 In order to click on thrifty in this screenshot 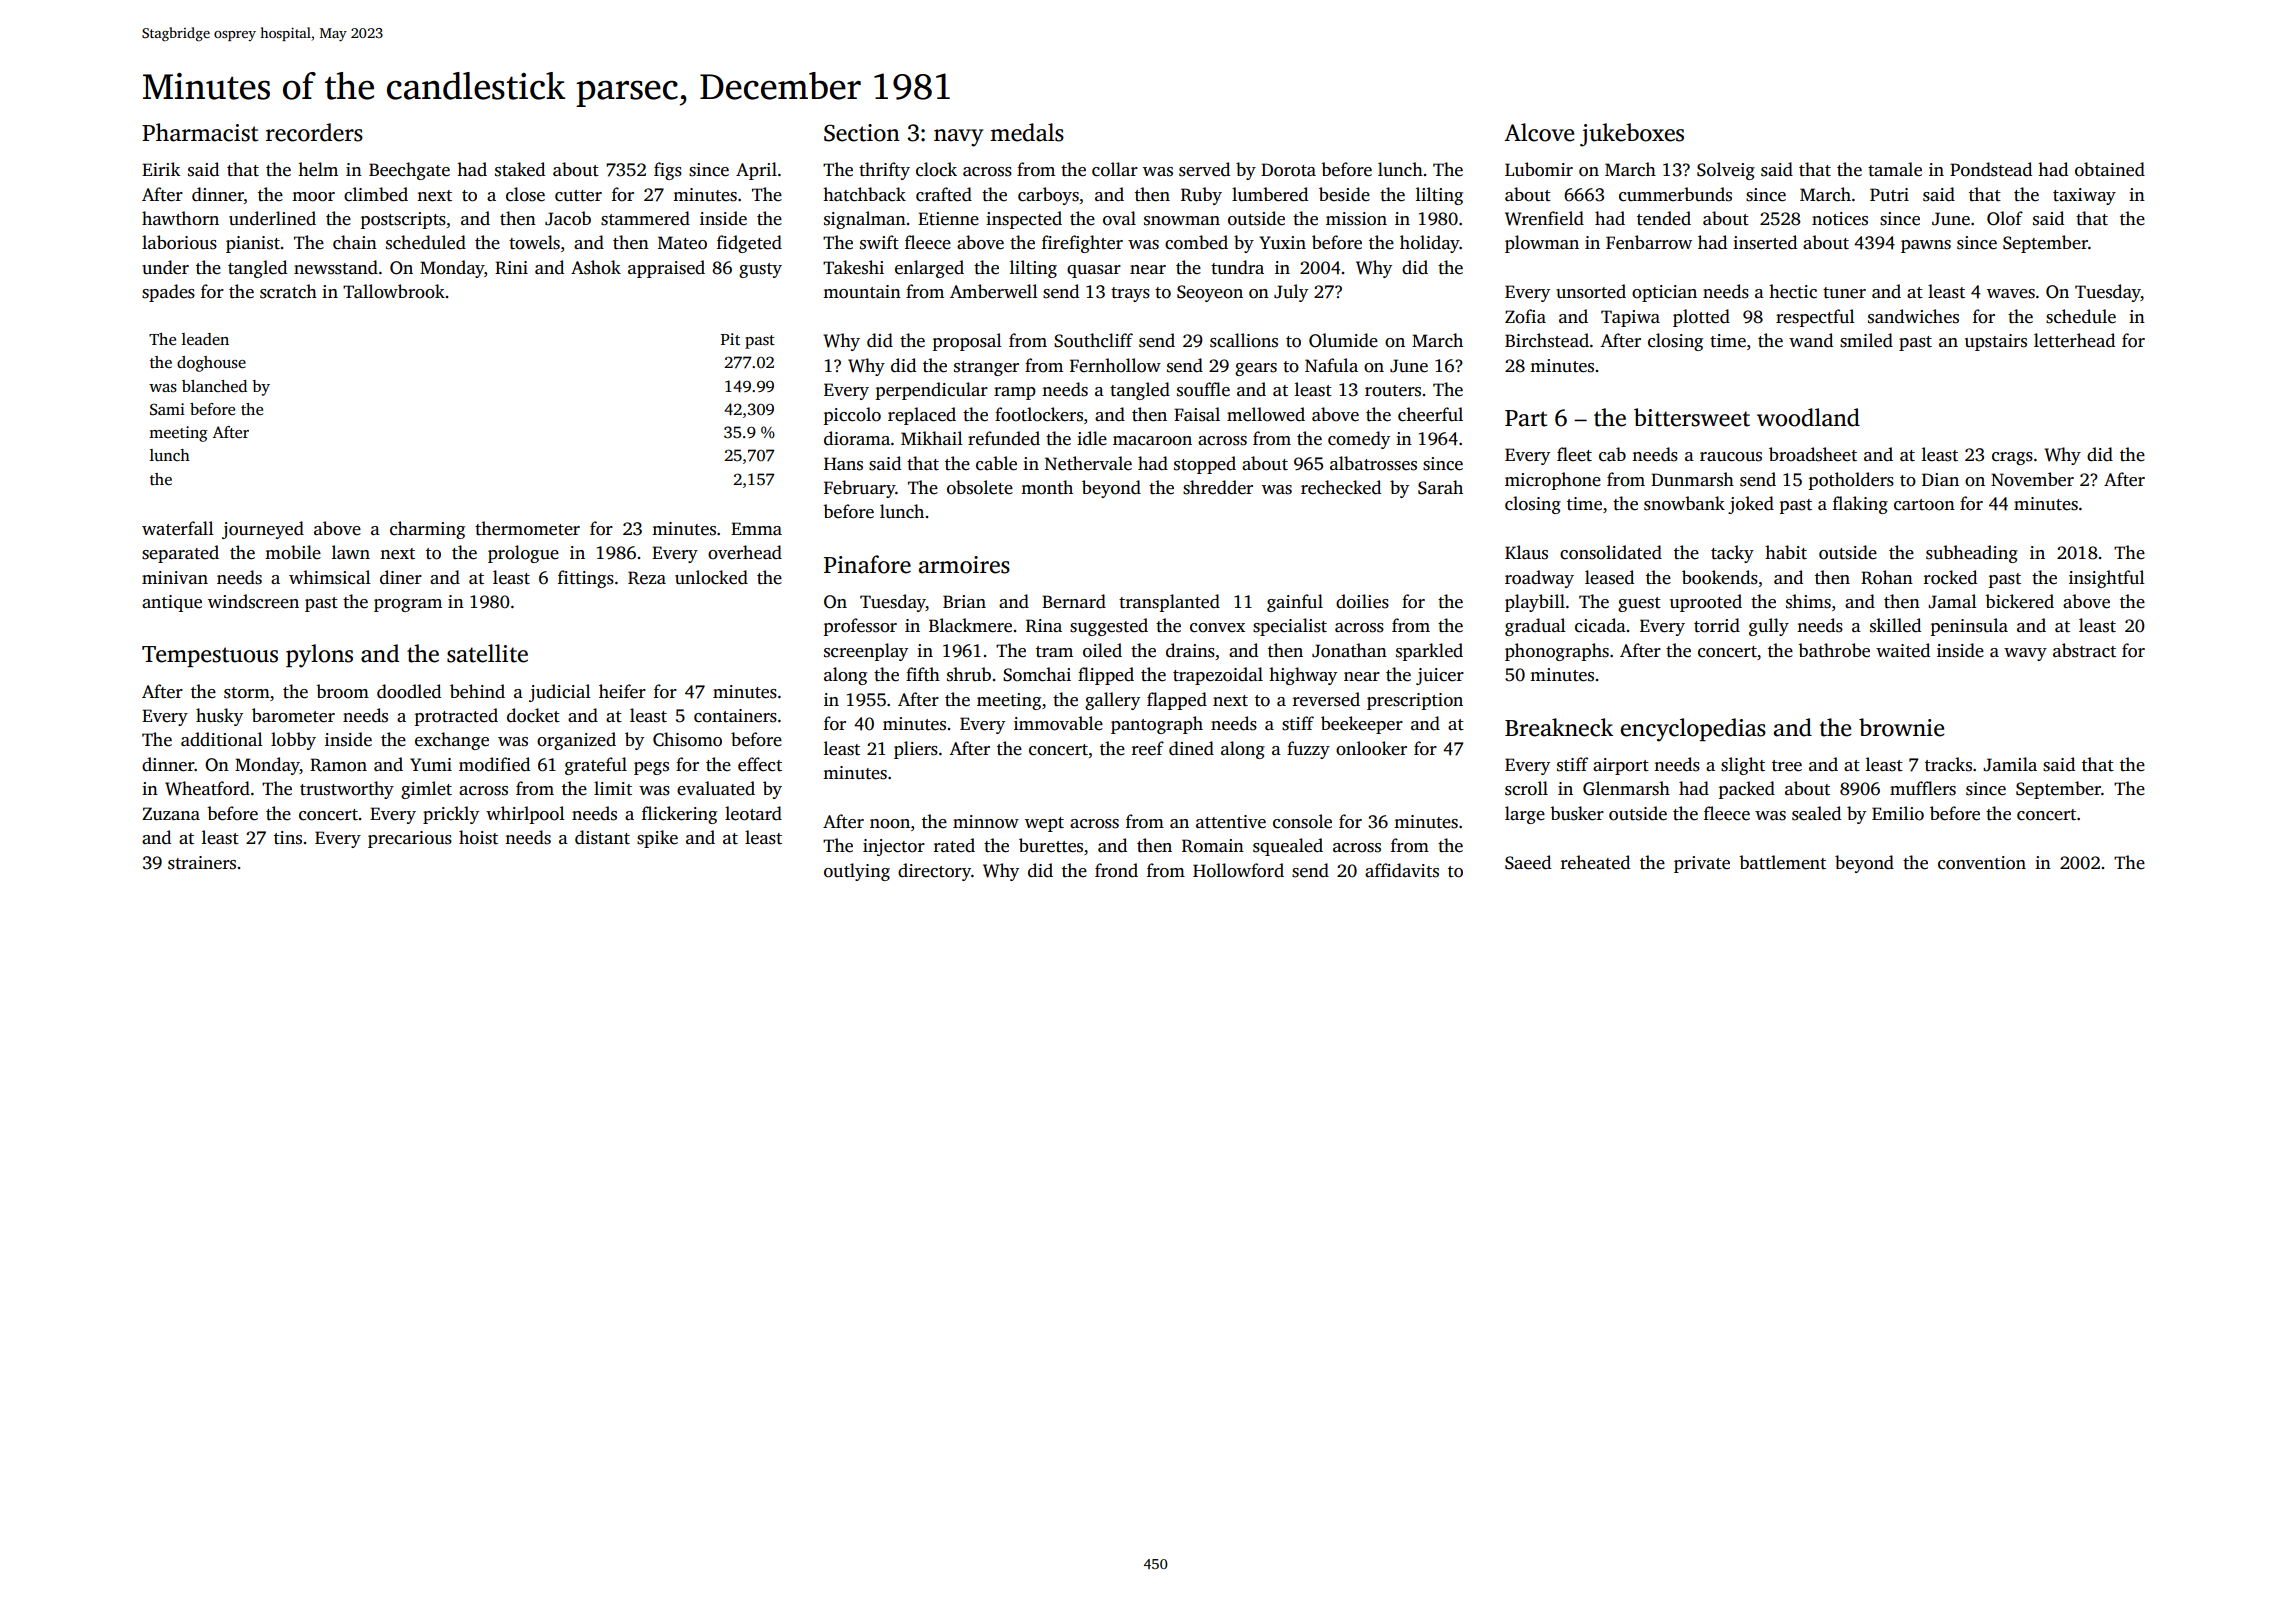, I will do `click(884, 171)`.
